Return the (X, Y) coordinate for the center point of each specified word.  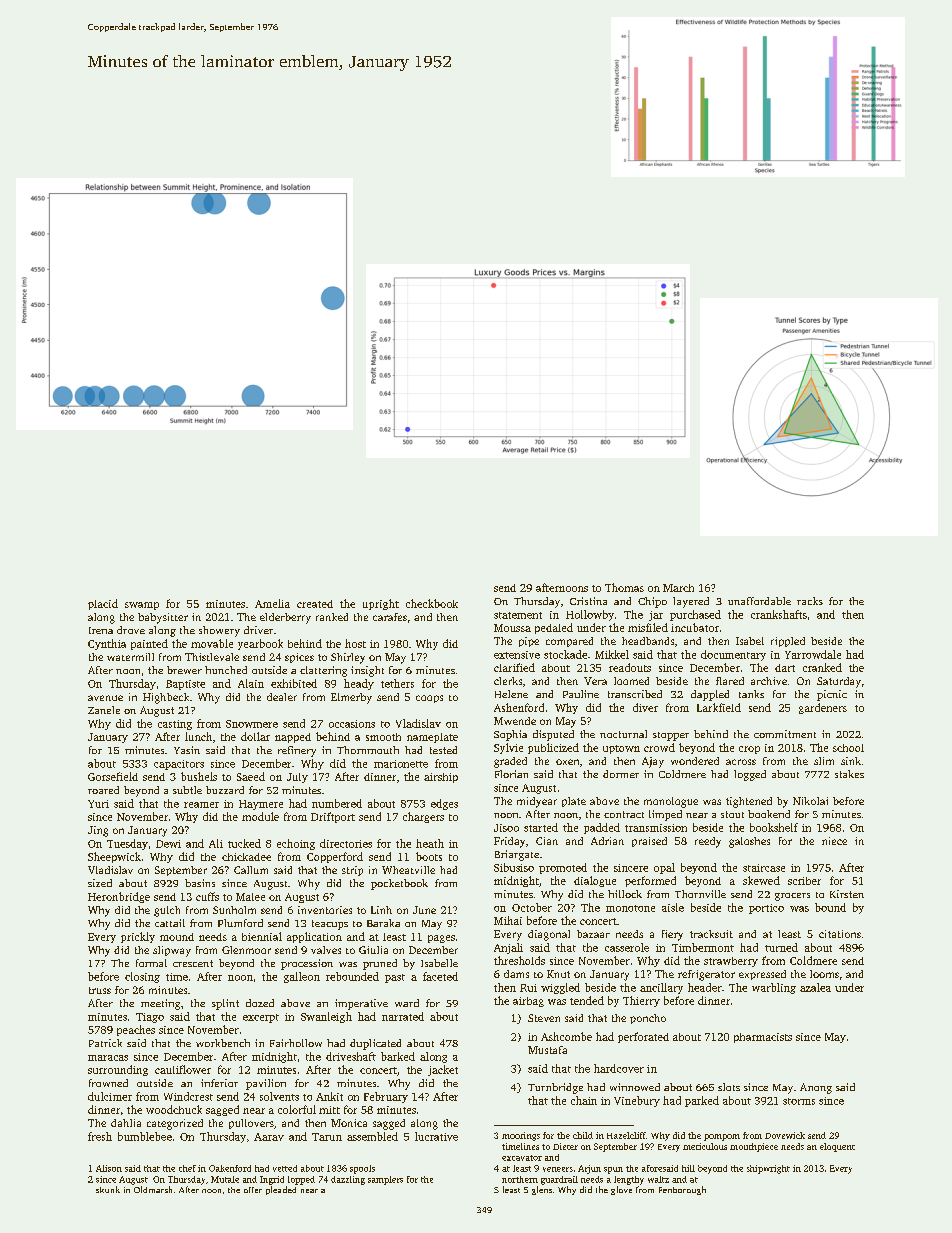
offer (253, 1190)
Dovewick (785, 1135)
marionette (401, 764)
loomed (631, 681)
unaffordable (759, 601)
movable (212, 643)
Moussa (512, 628)
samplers (385, 1180)
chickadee (246, 857)
